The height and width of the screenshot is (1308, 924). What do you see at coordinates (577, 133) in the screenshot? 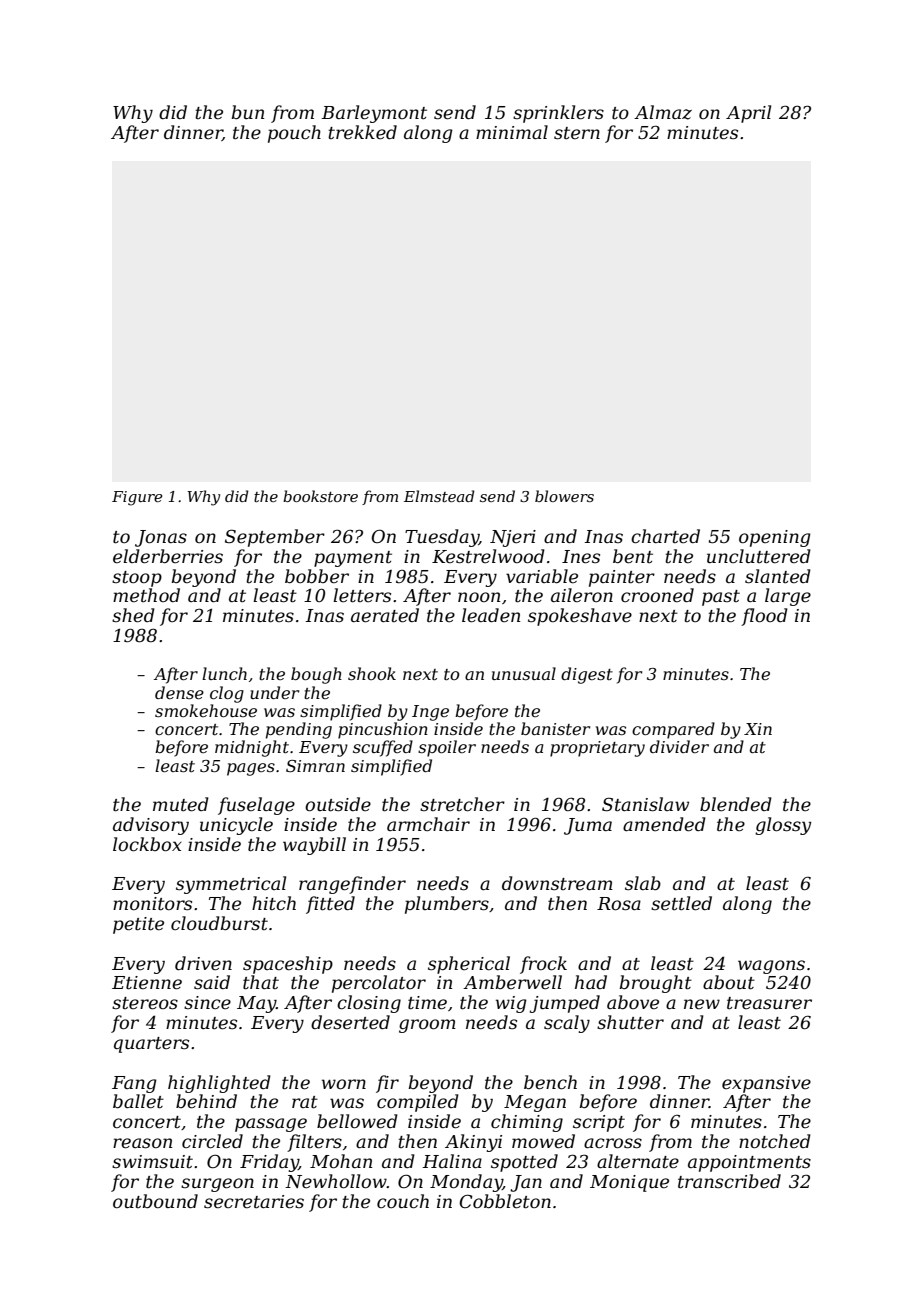
I see `stern` at bounding box center [577, 133].
